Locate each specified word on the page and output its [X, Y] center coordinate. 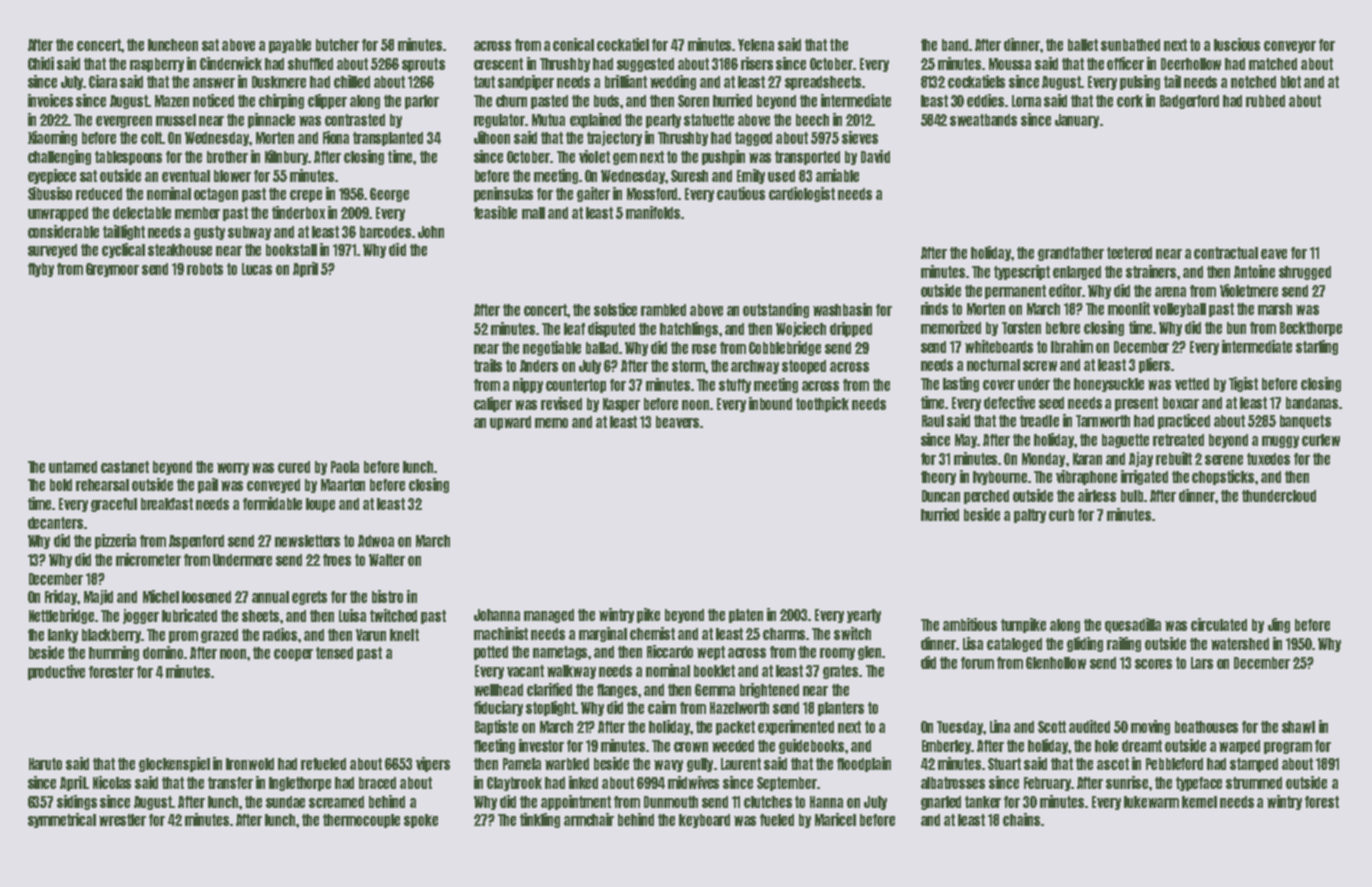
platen [746, 616]
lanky [63, 636]
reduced [99, 194]
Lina [1000, 726]
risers [757, 63]
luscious [1237, 44]
